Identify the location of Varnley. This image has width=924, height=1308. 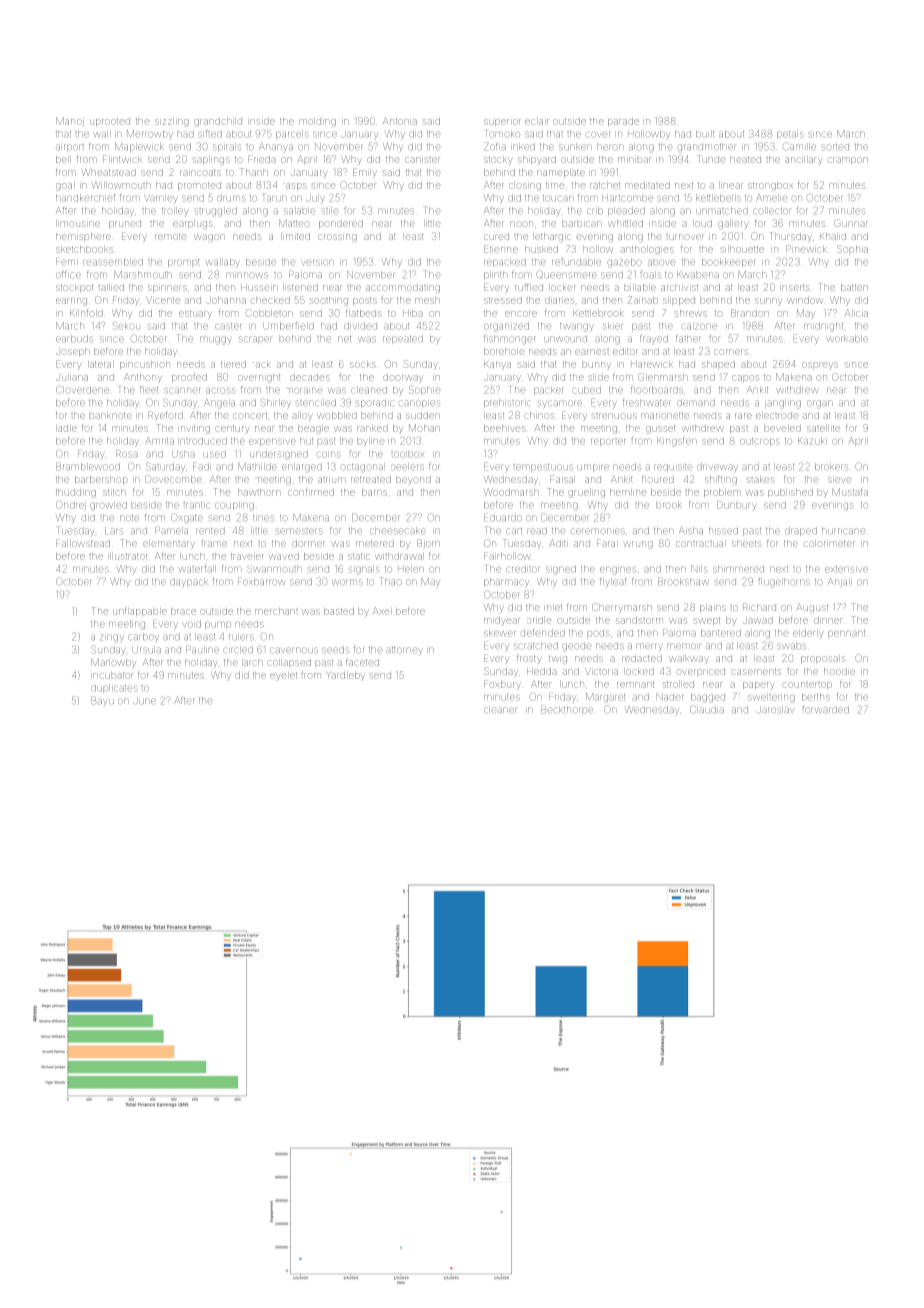
(161, 199).
